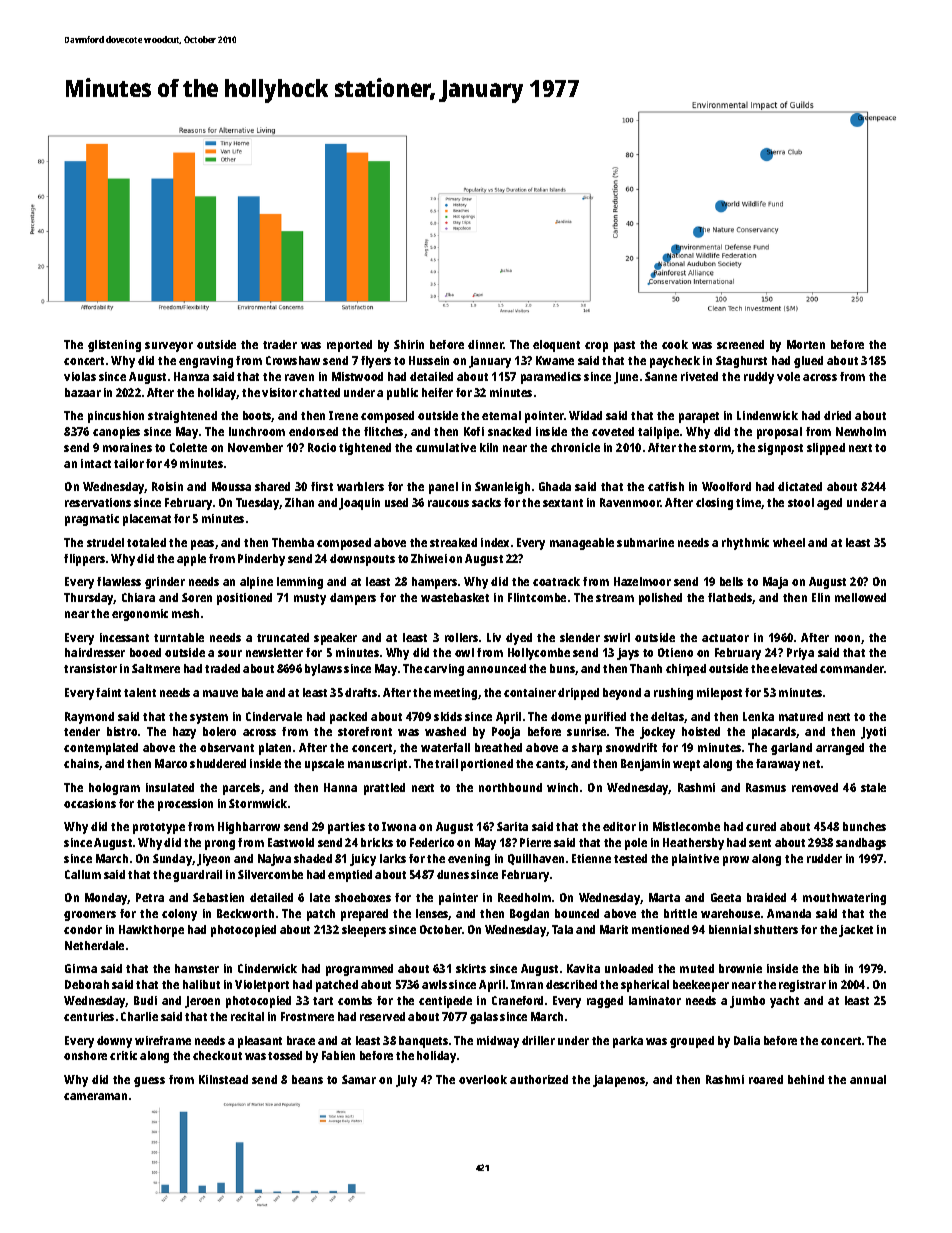  What do you see at coordinates (231, 486) in the screenshot?
I see `Moussa` at bounding box center [231, 486].
